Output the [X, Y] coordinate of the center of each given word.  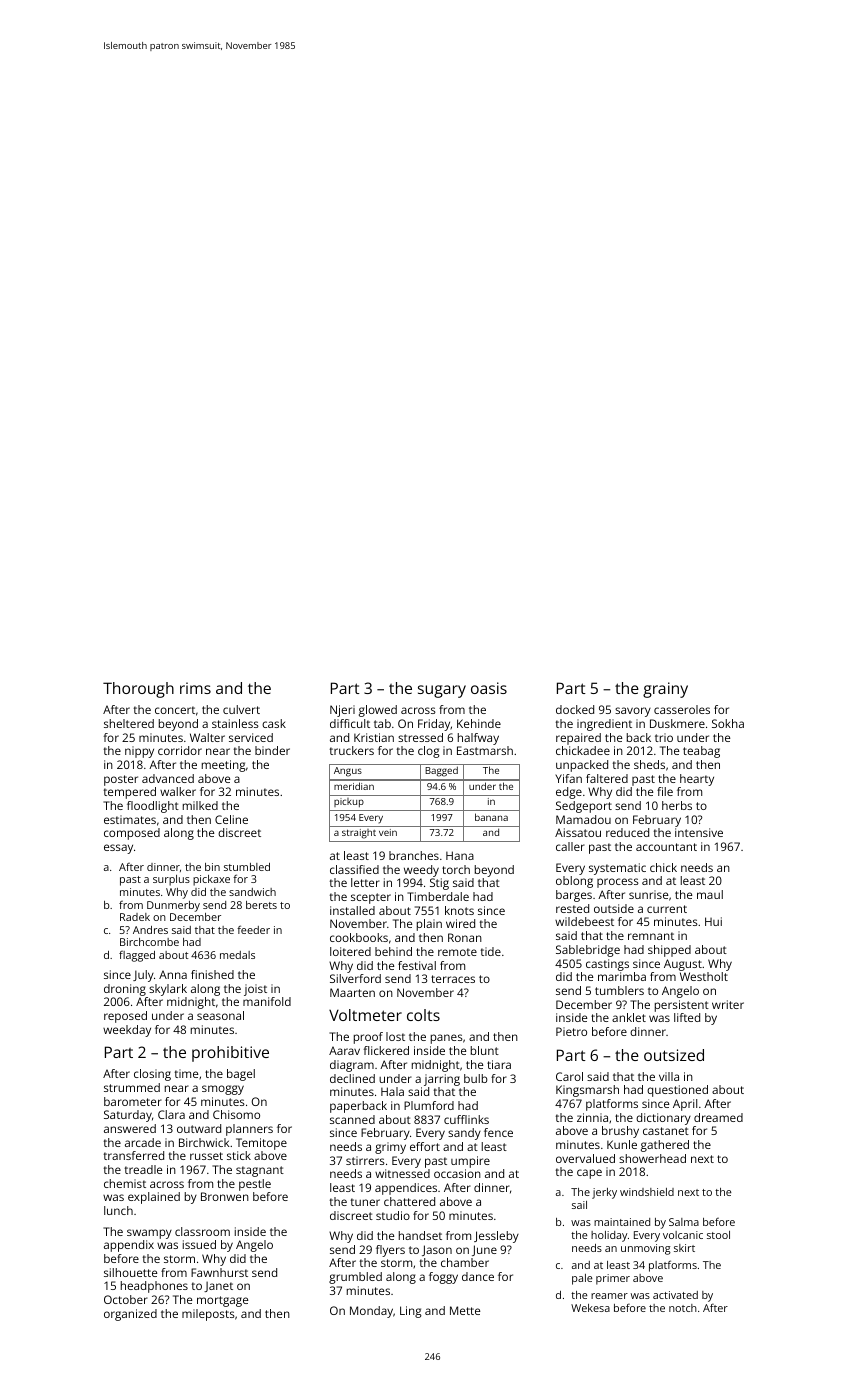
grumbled [355, 1278]
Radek [135, 917]
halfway [478, 739]
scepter [371, 898]
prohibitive [230, 1054]
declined [352, 1078]
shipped [669, 951]
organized [130, 1315]
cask [274, 723]
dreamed [718, 1117]
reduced [627, 832]
